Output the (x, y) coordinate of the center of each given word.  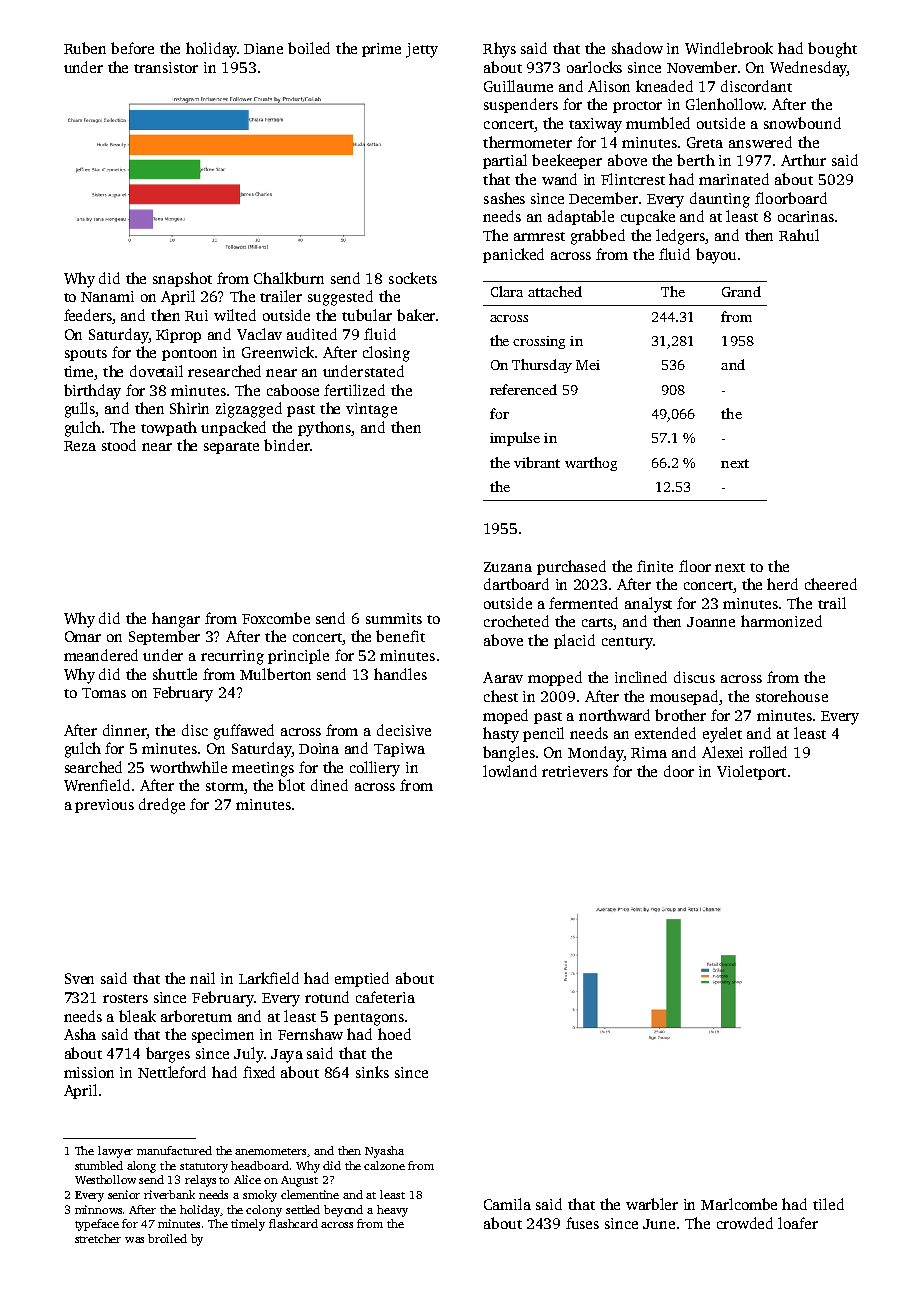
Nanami (107, 296)
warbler (652, 1204)
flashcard (293, 1223)
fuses (582, 1223)
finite (655, 566)
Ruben (85, 48)
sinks (372, 1072)
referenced (523, 389)
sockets (413, 278)
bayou (716, 256)
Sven (79, 978)
